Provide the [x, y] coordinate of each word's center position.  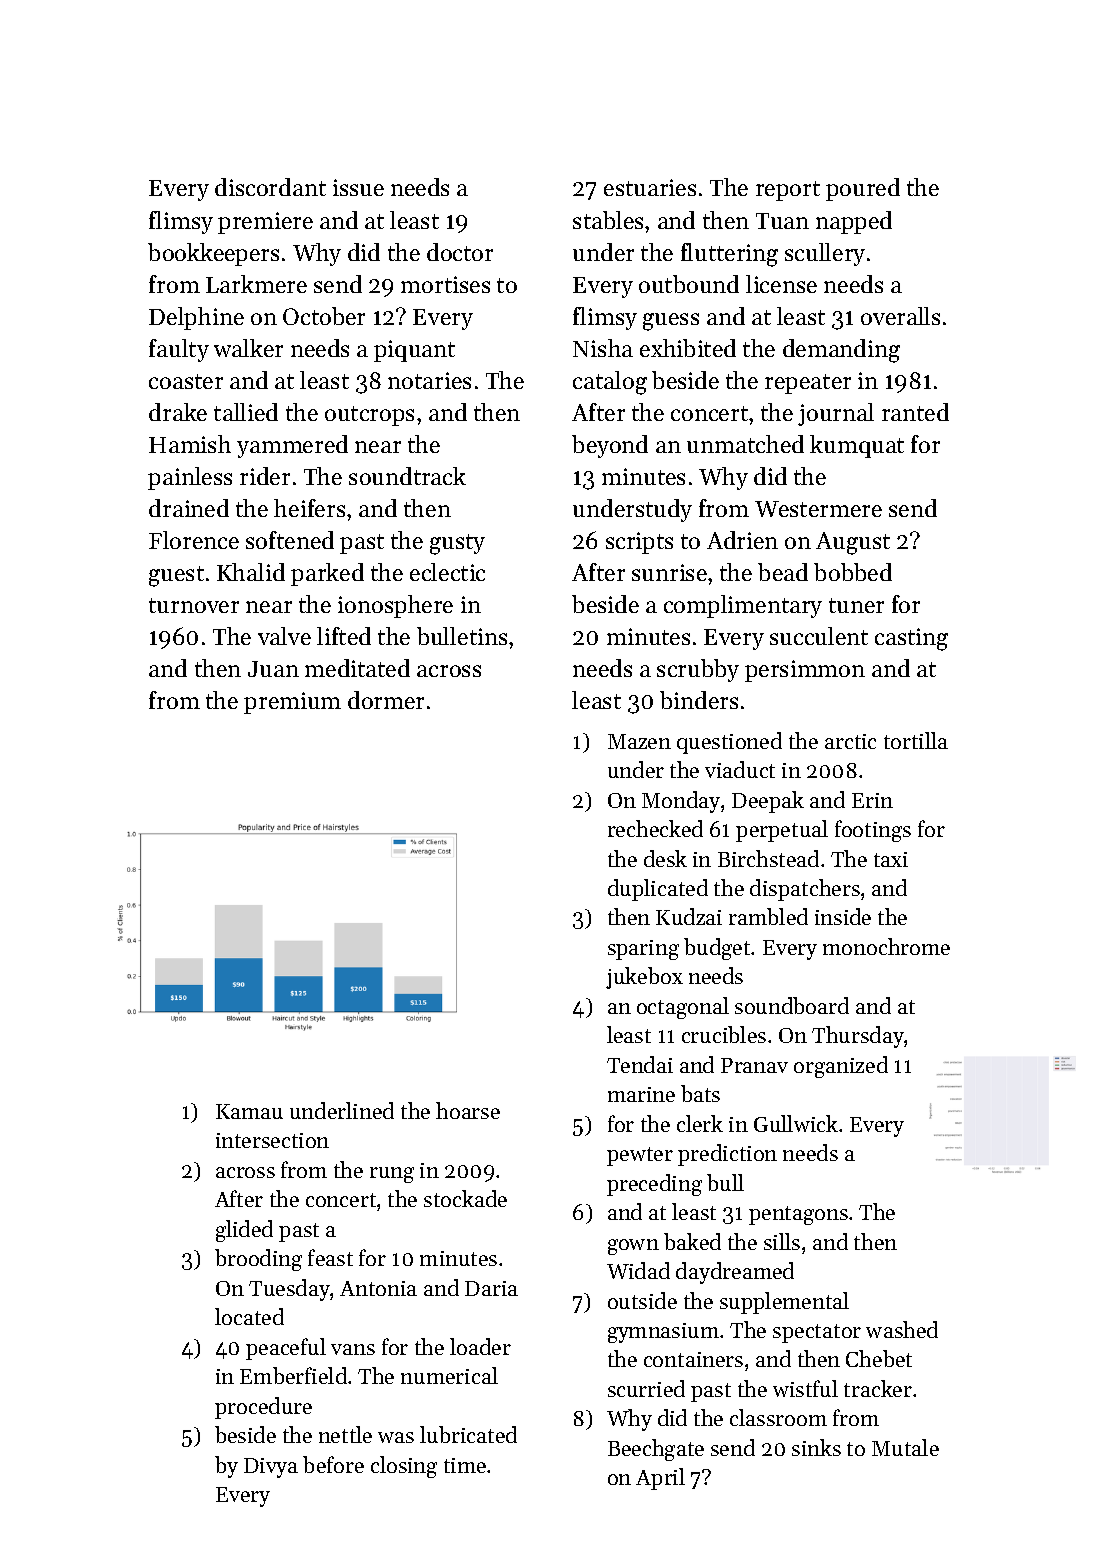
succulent [819, 636]
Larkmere [256, 284]
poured [863, 189]
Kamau [249, 1111]
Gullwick [796, 1123]
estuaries [650, 187]
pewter [640, 1156]
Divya [271, 1468]
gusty [457, 544]
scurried [646, 1388]
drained [189, 508]
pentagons [798, 1215]
